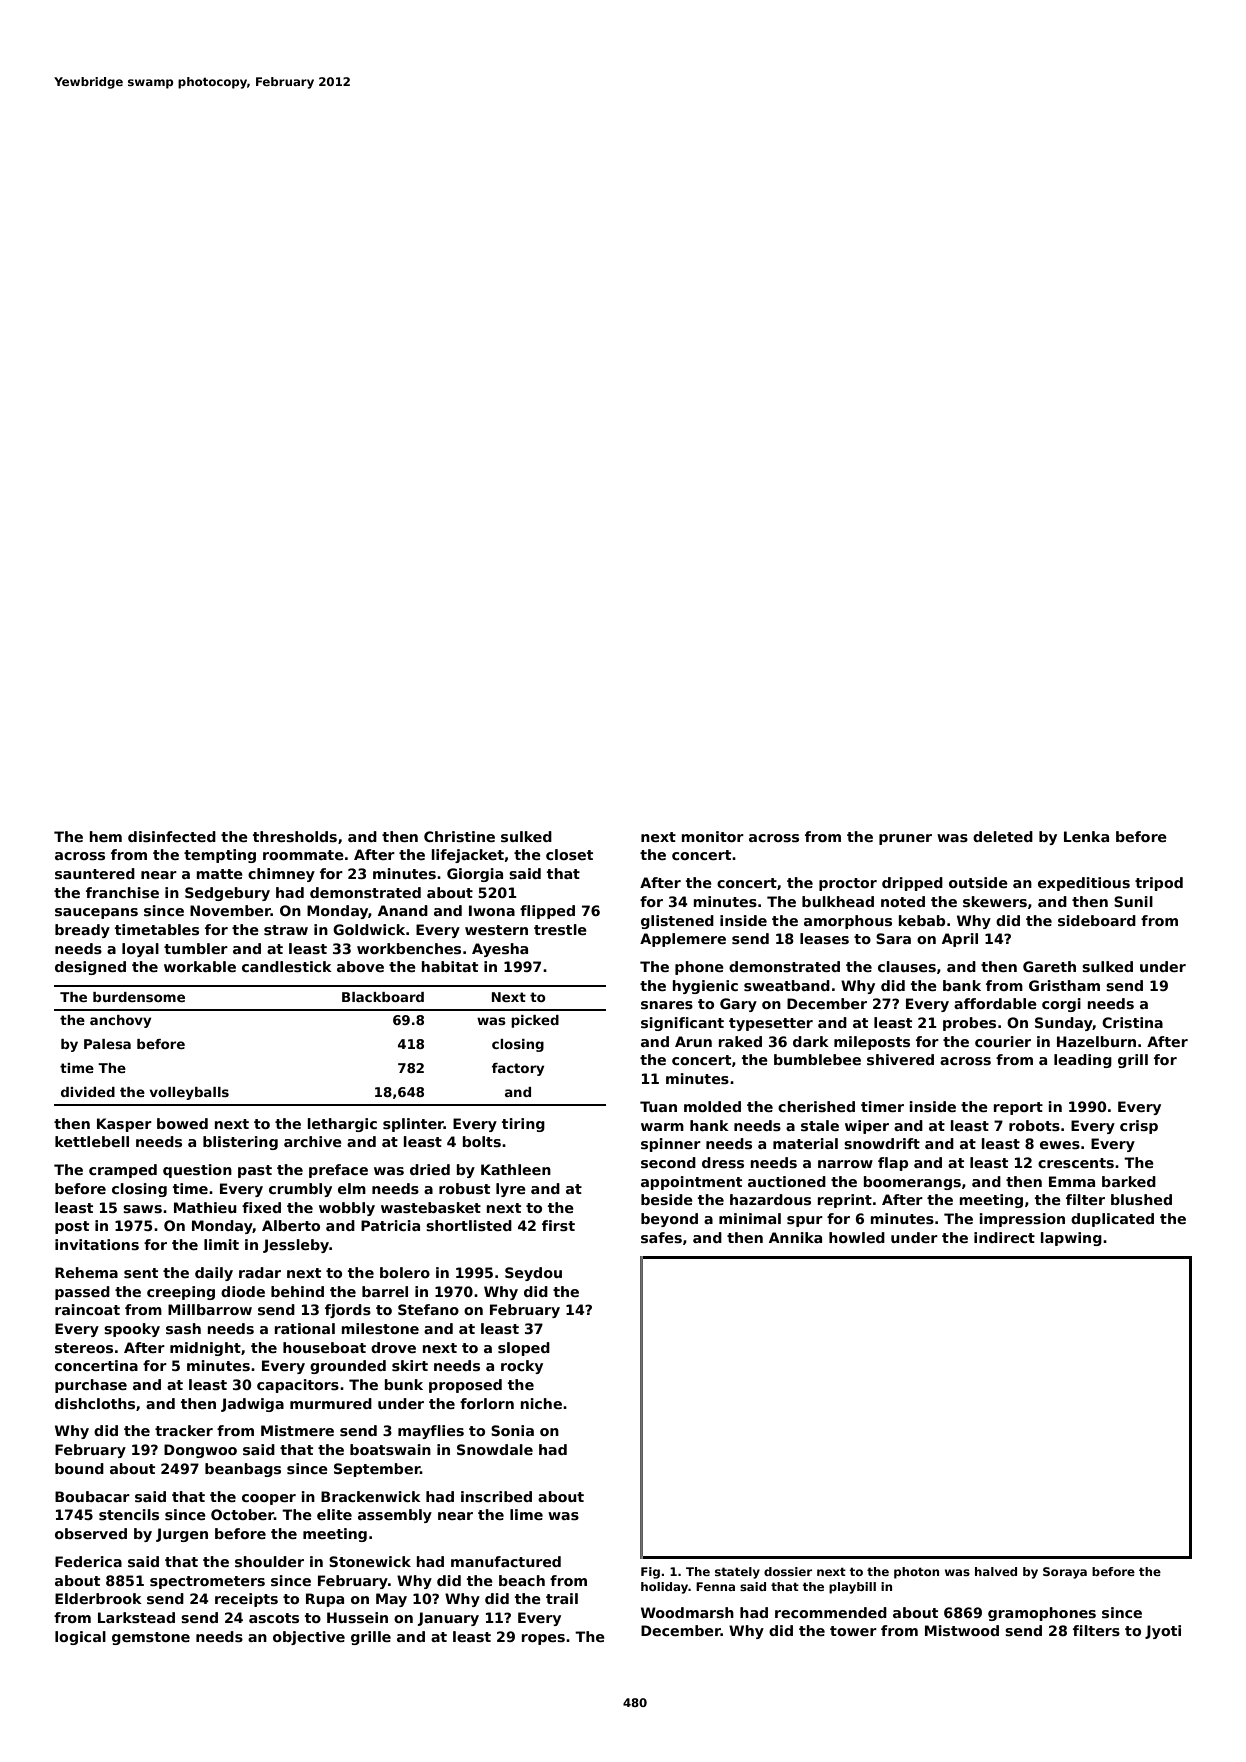 The image size is (1246, 1762). I want to click on bound, so click(79, 1468).
